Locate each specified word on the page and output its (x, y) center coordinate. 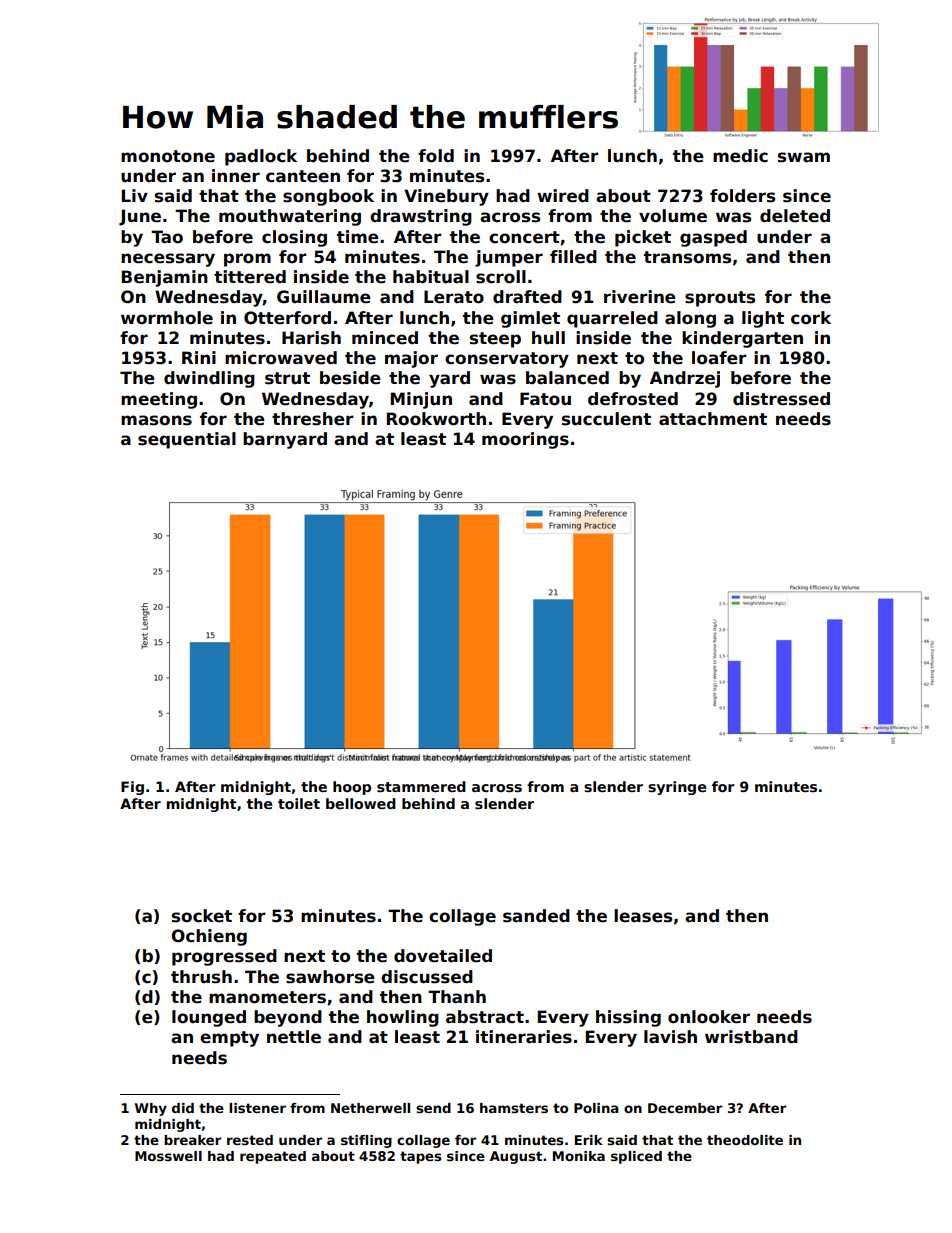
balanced (567, 378)
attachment (713, 419)
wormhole (167, 318)
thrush (201, 977)
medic (740, 156)
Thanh (457, 997)
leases (643, 916)
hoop (352, 788)
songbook (328, 197)
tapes (421, 1157)
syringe (677, 788)
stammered (421, 786)
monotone (168, 156)
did (183, 1108)
